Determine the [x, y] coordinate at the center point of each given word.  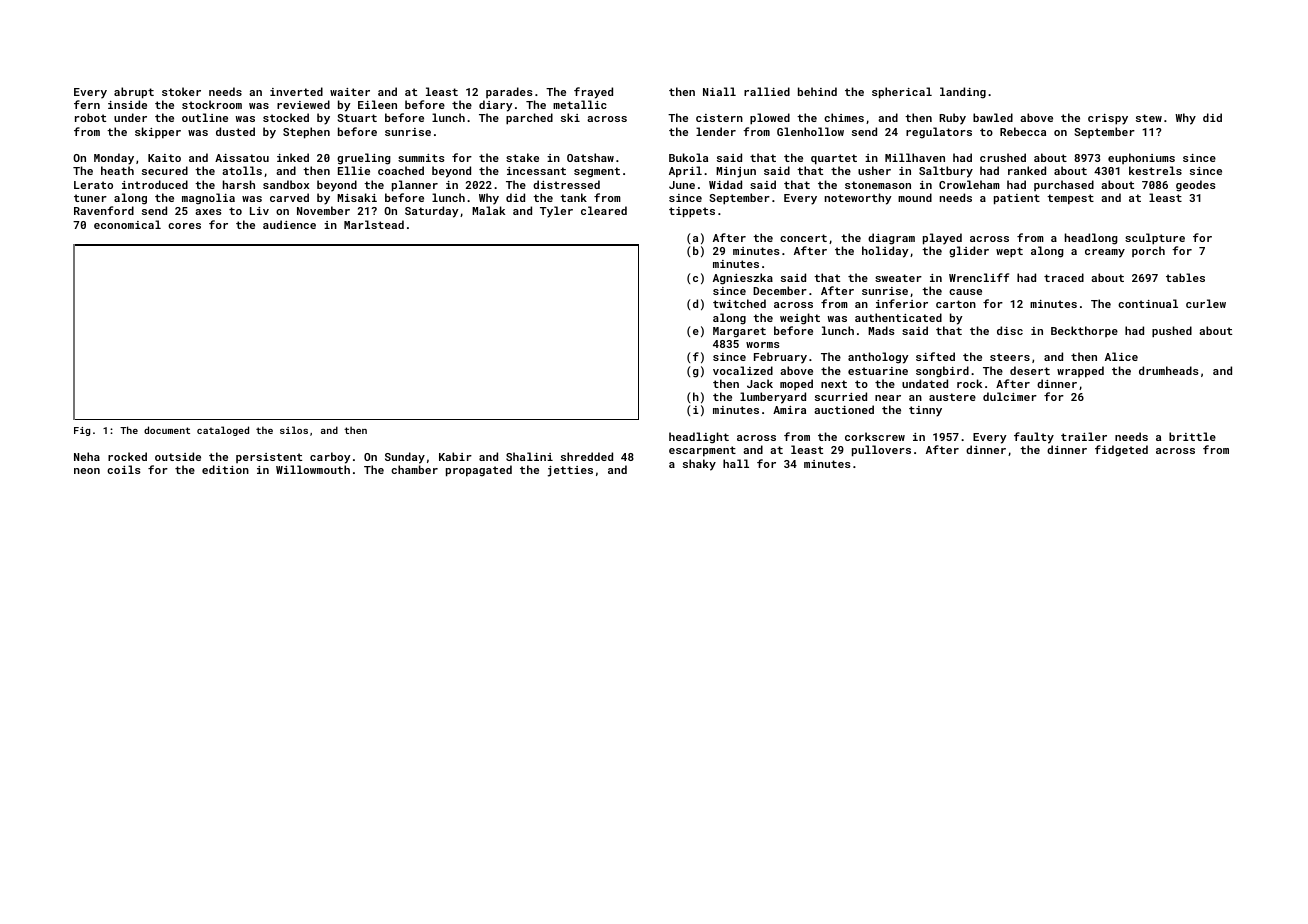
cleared [604, 210]
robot [90, 117]
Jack [760, 383]
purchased [1064, 185]
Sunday [405, 458]
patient [1017, 199]
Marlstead [374, 224]
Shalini [529, 456]
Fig [82, 431]
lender [716, 131]
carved [289, 197]
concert [803, 238]
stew [1149, 118]
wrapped [1080, 372]
